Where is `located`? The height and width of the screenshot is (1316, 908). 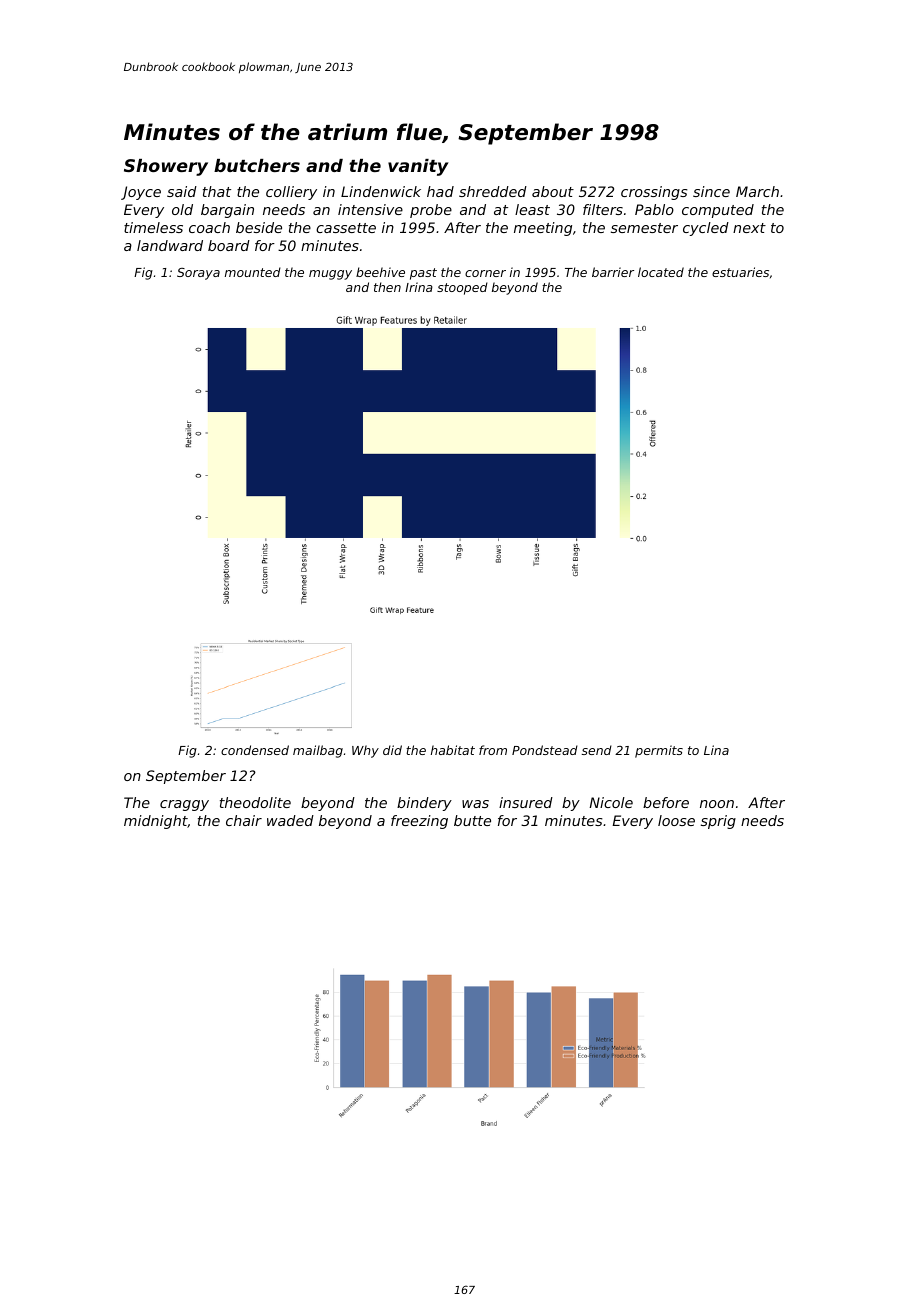 located is located at coordinates (661, 272).
